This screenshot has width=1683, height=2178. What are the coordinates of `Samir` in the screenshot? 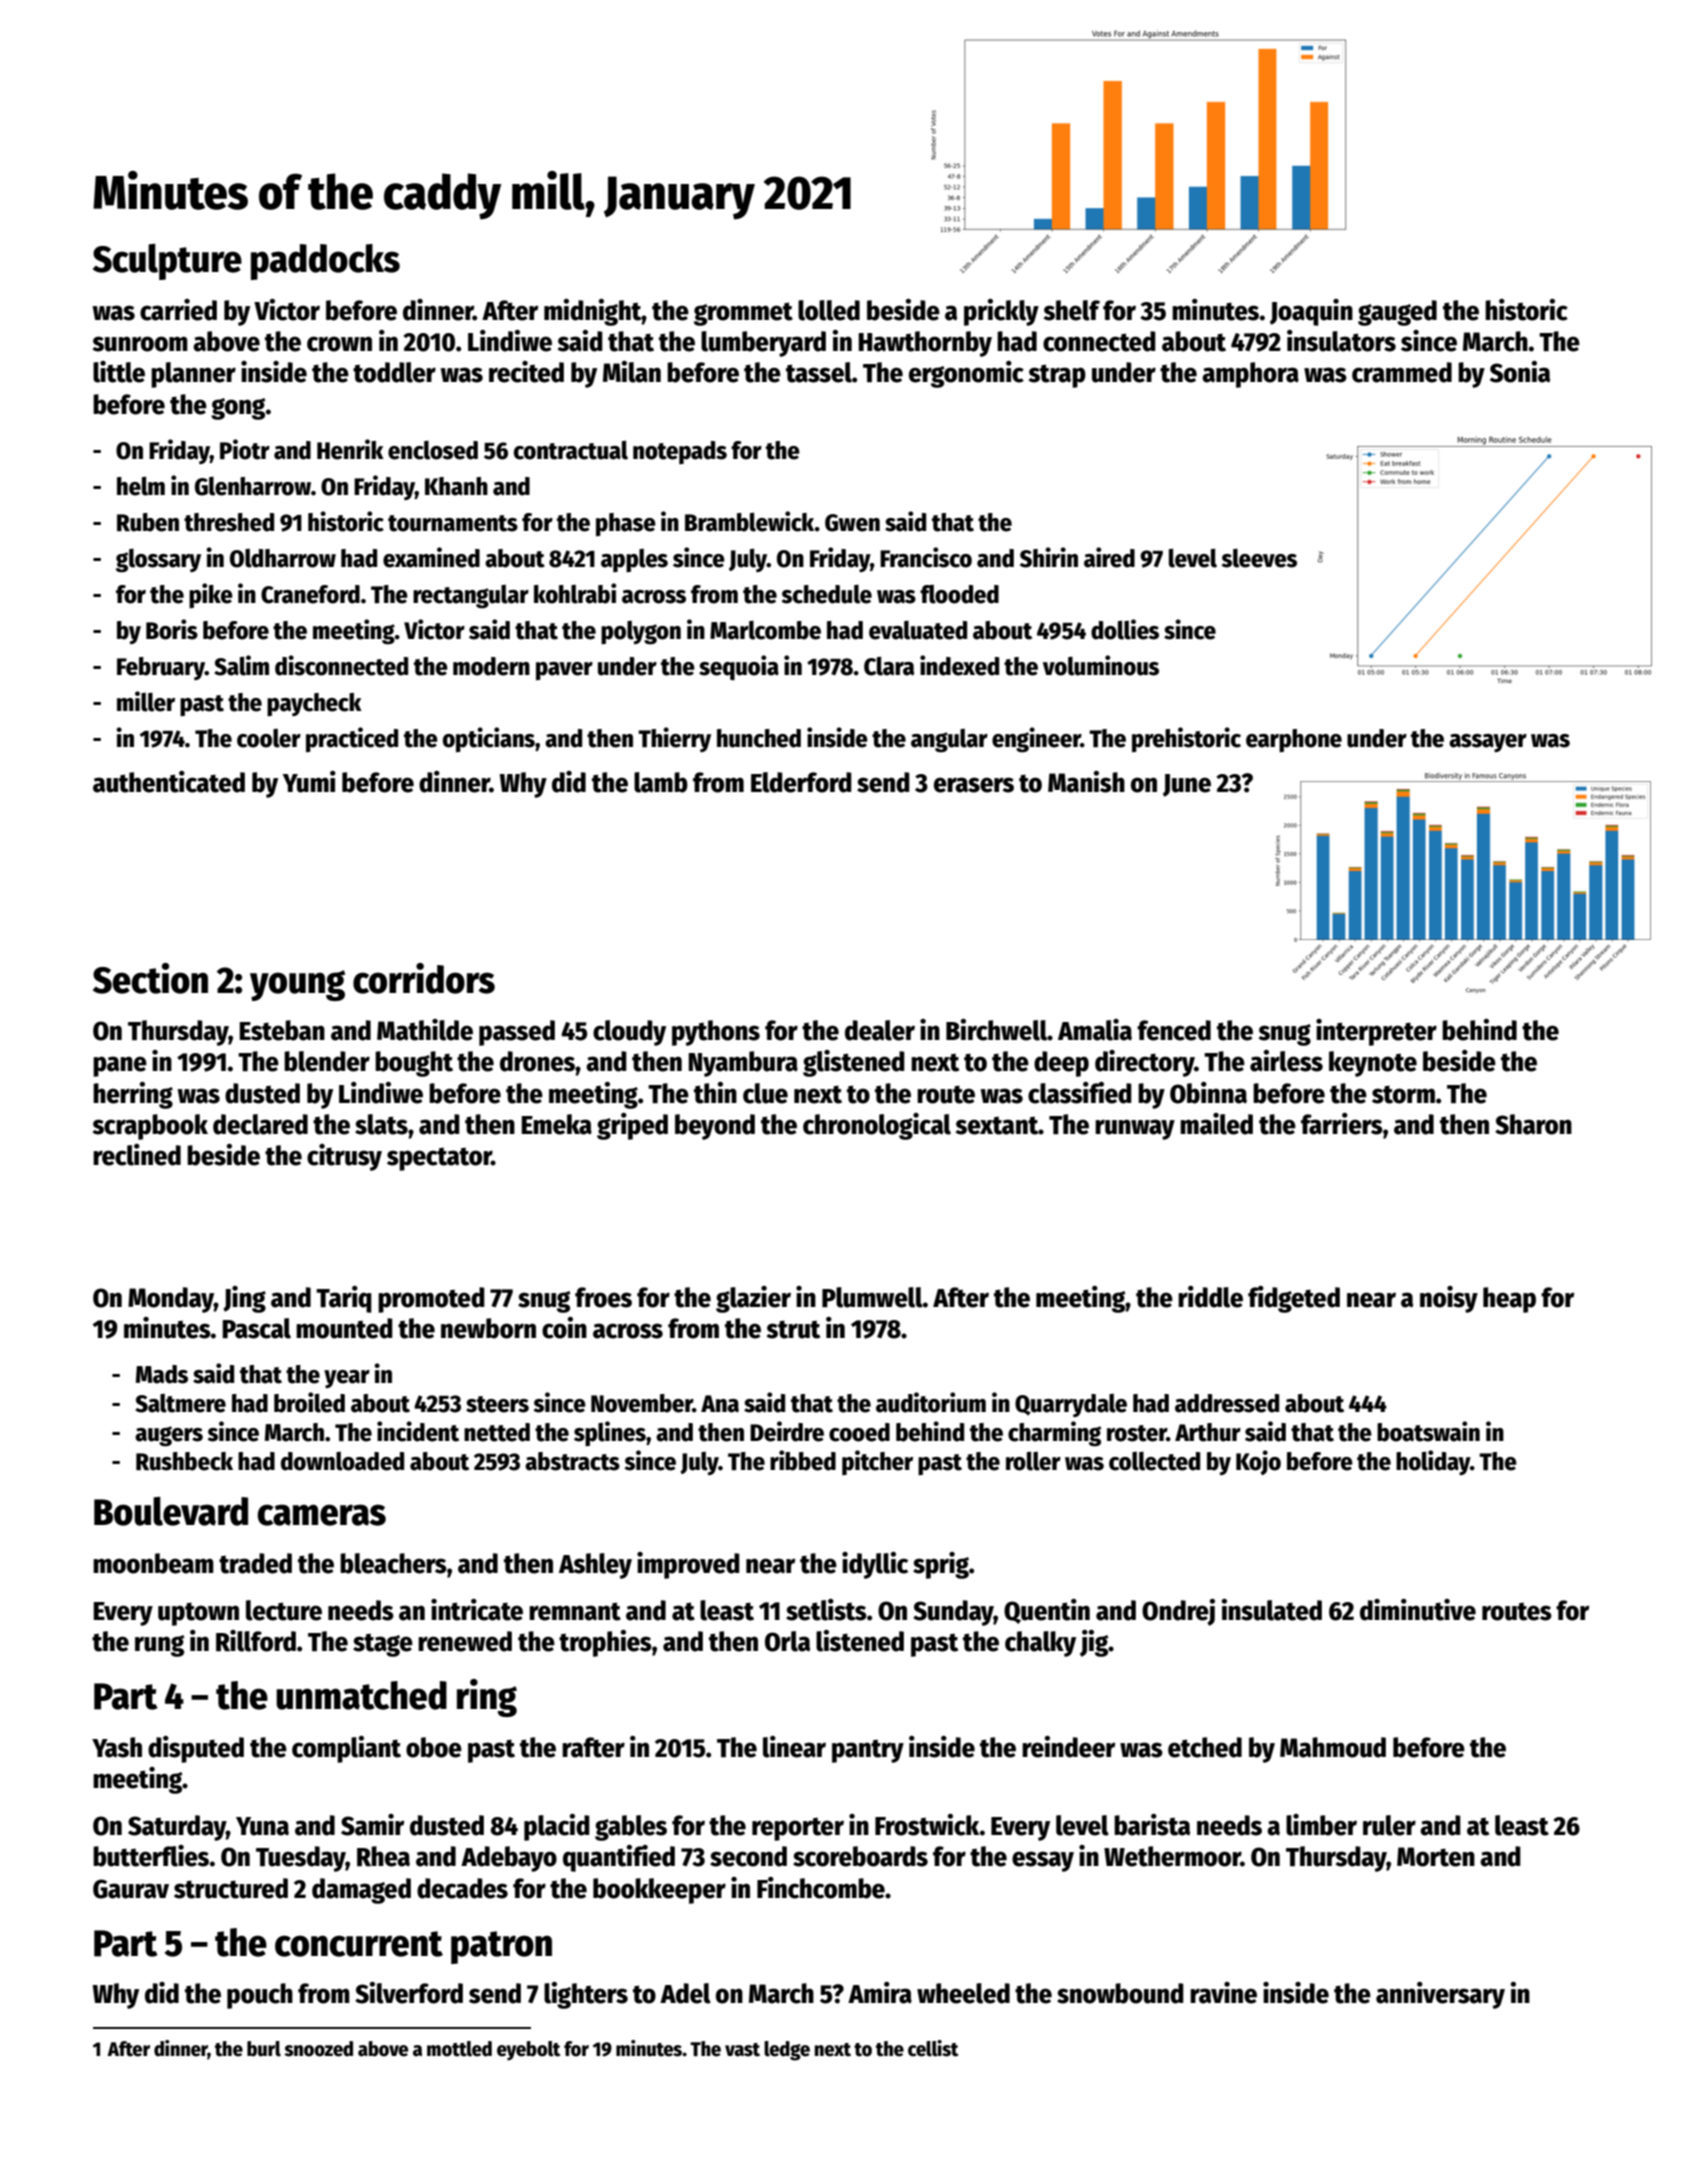 It's located at (372, 1825).
